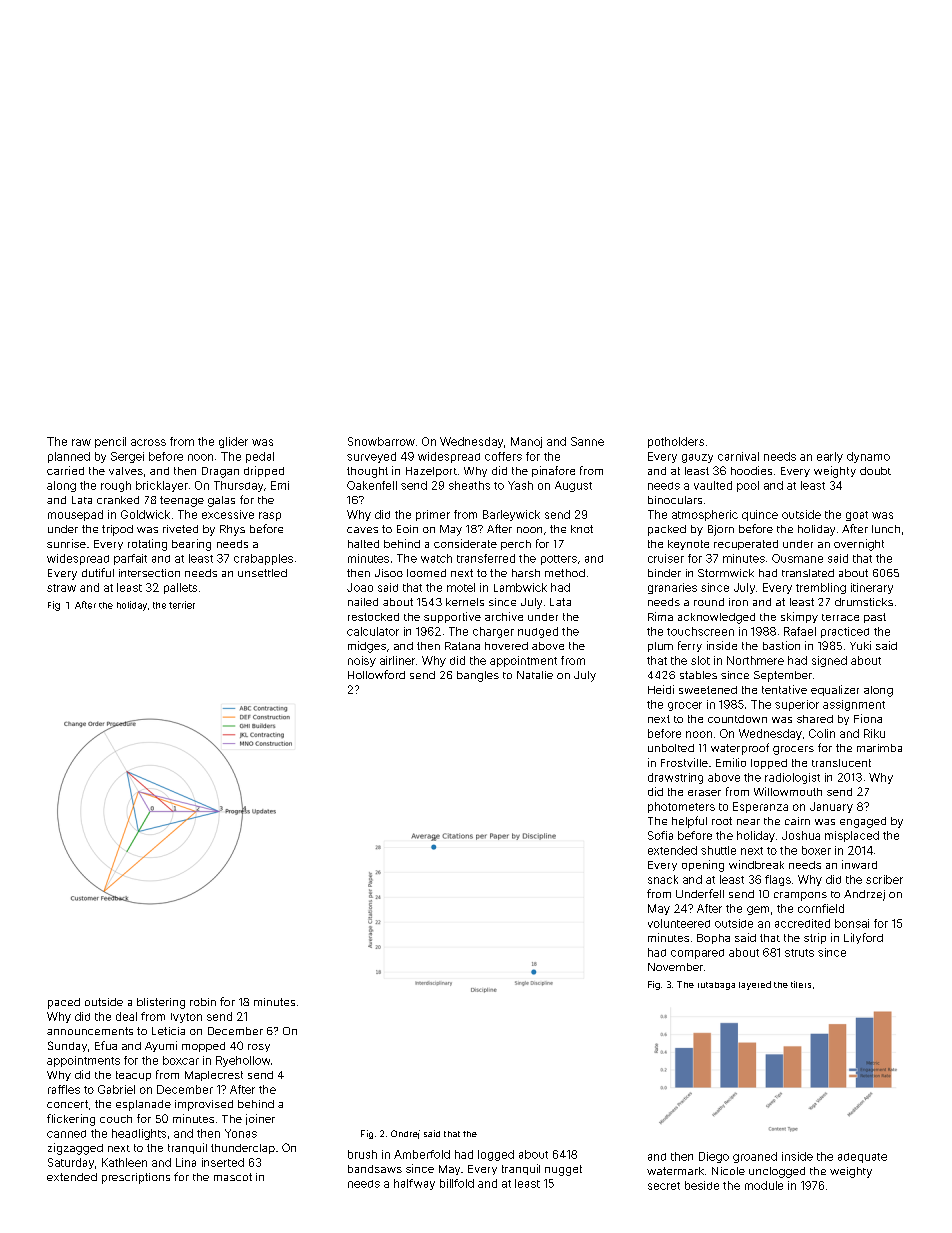 The height and width of the screenshot is (1233, 952). I want to click on marimba, so click(879, 748).
